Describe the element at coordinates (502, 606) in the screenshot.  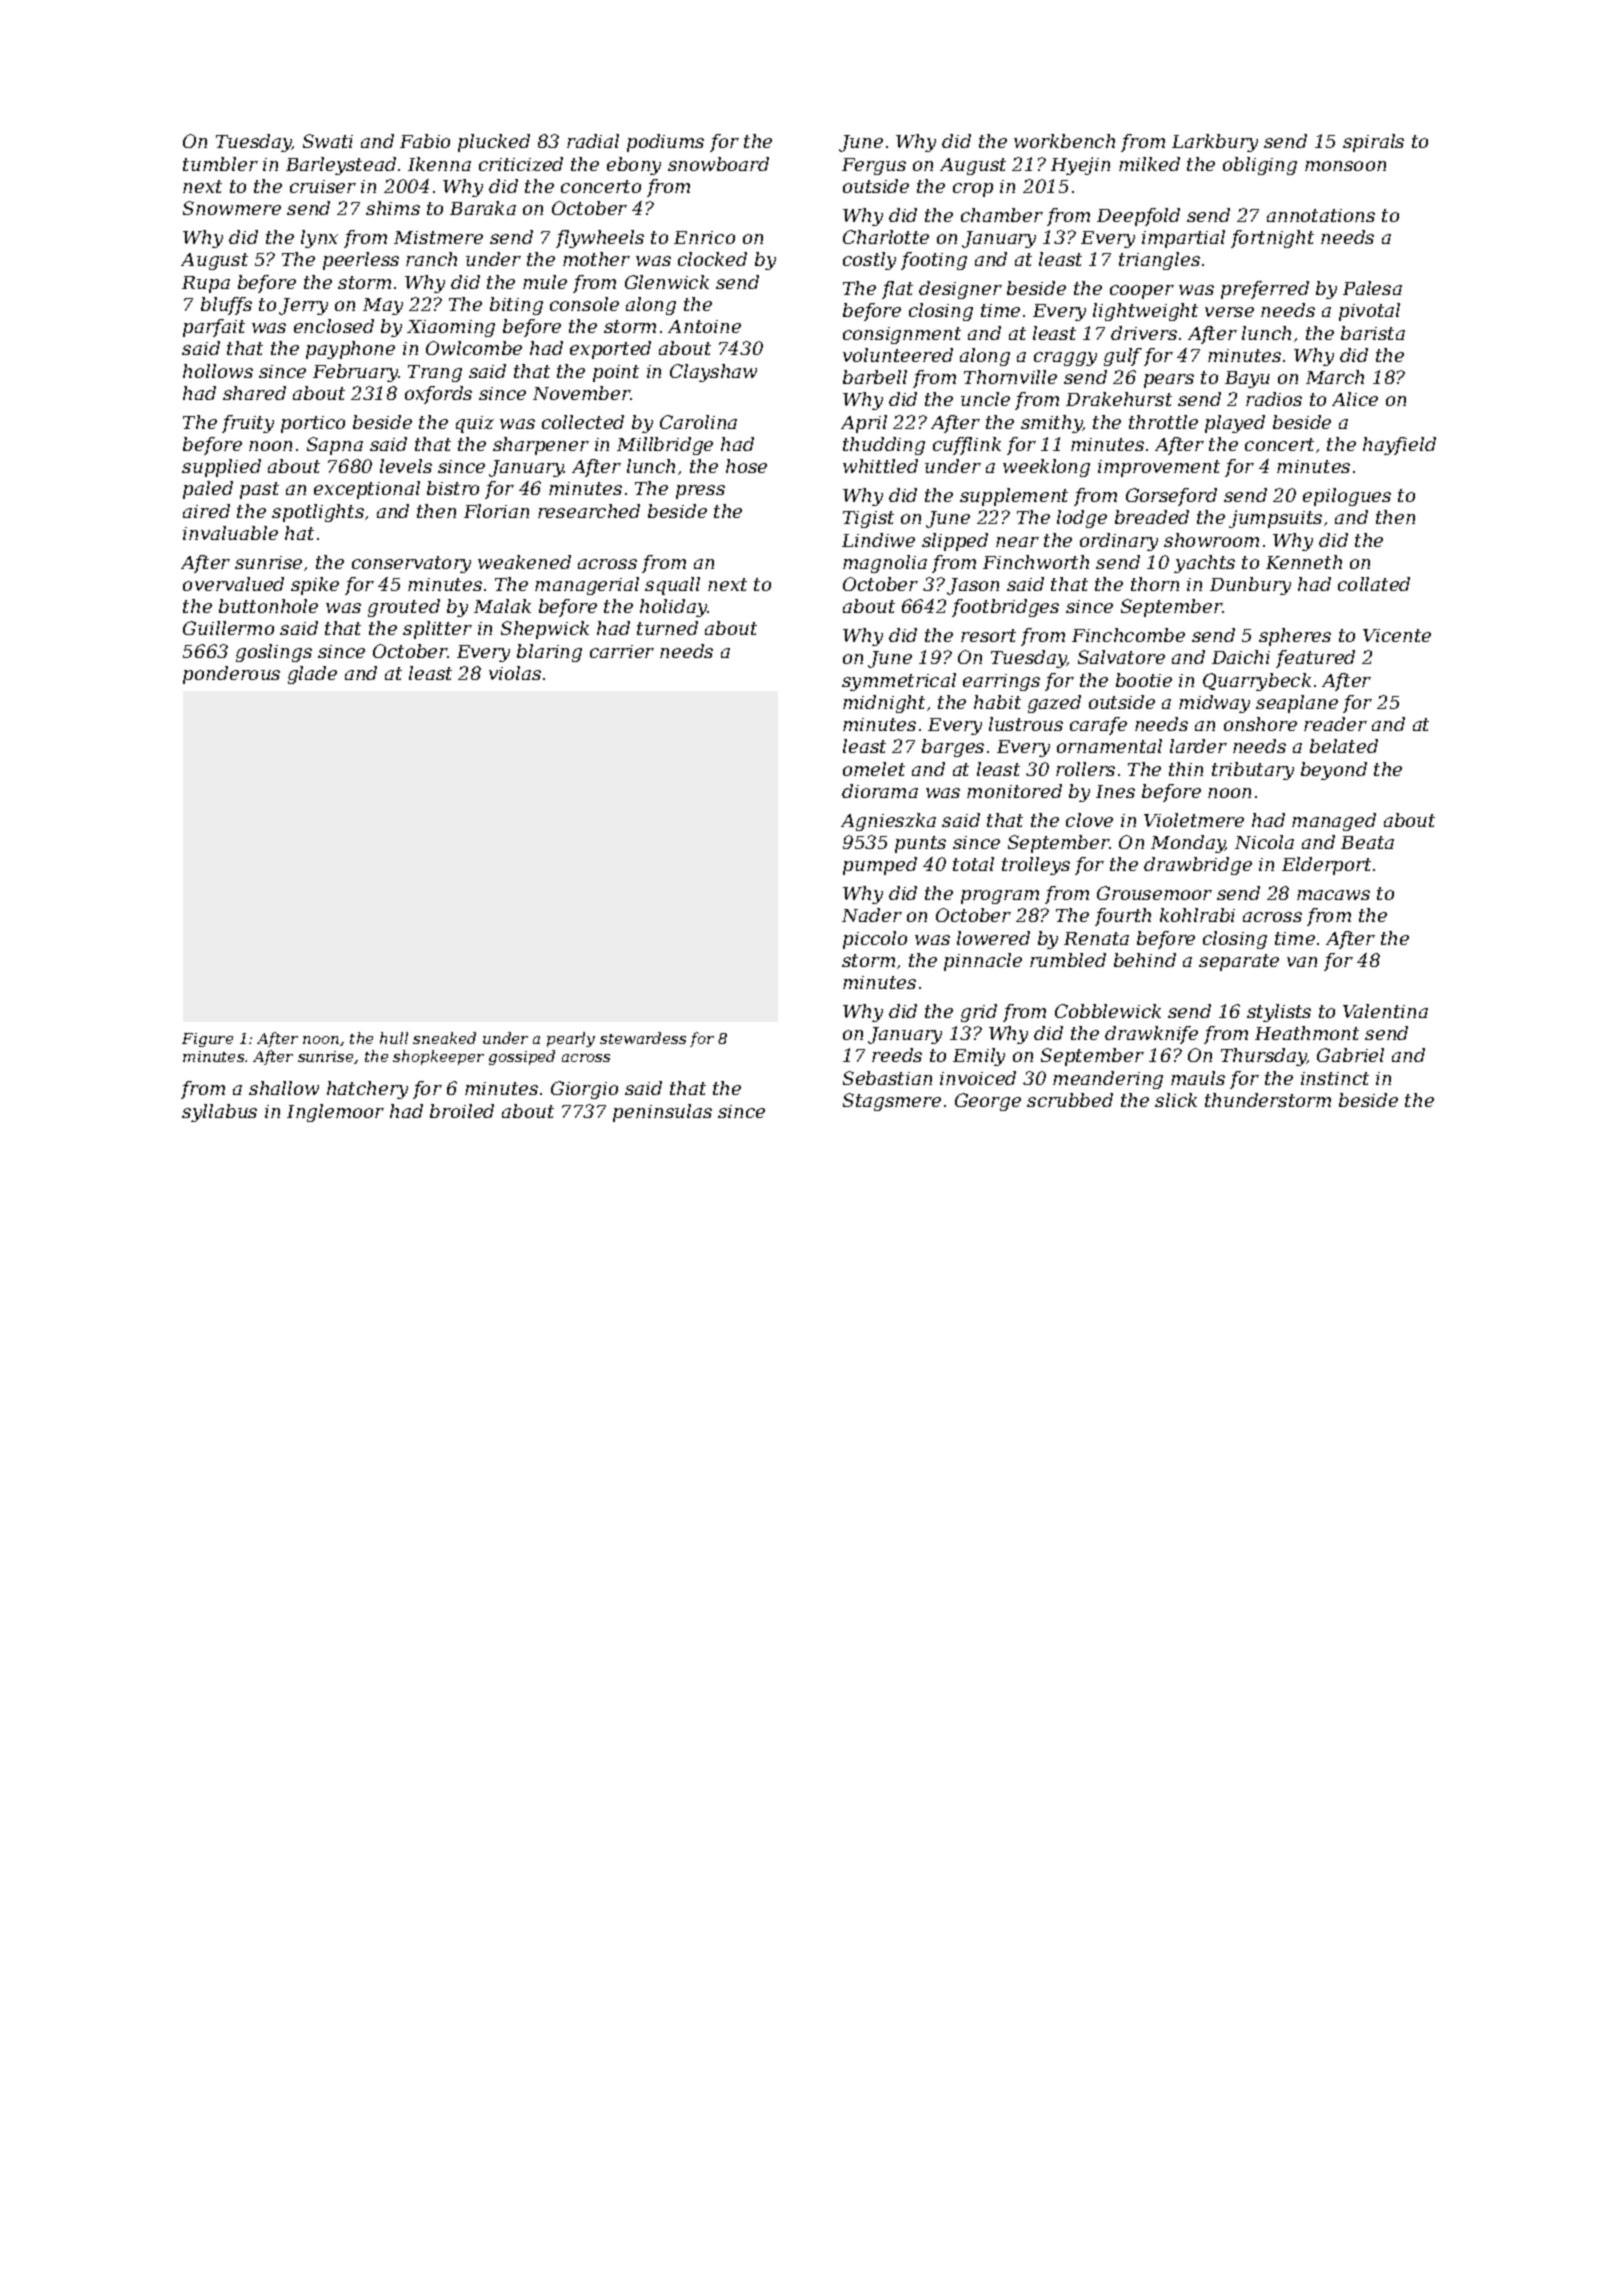
I see `Malak` at that location.
